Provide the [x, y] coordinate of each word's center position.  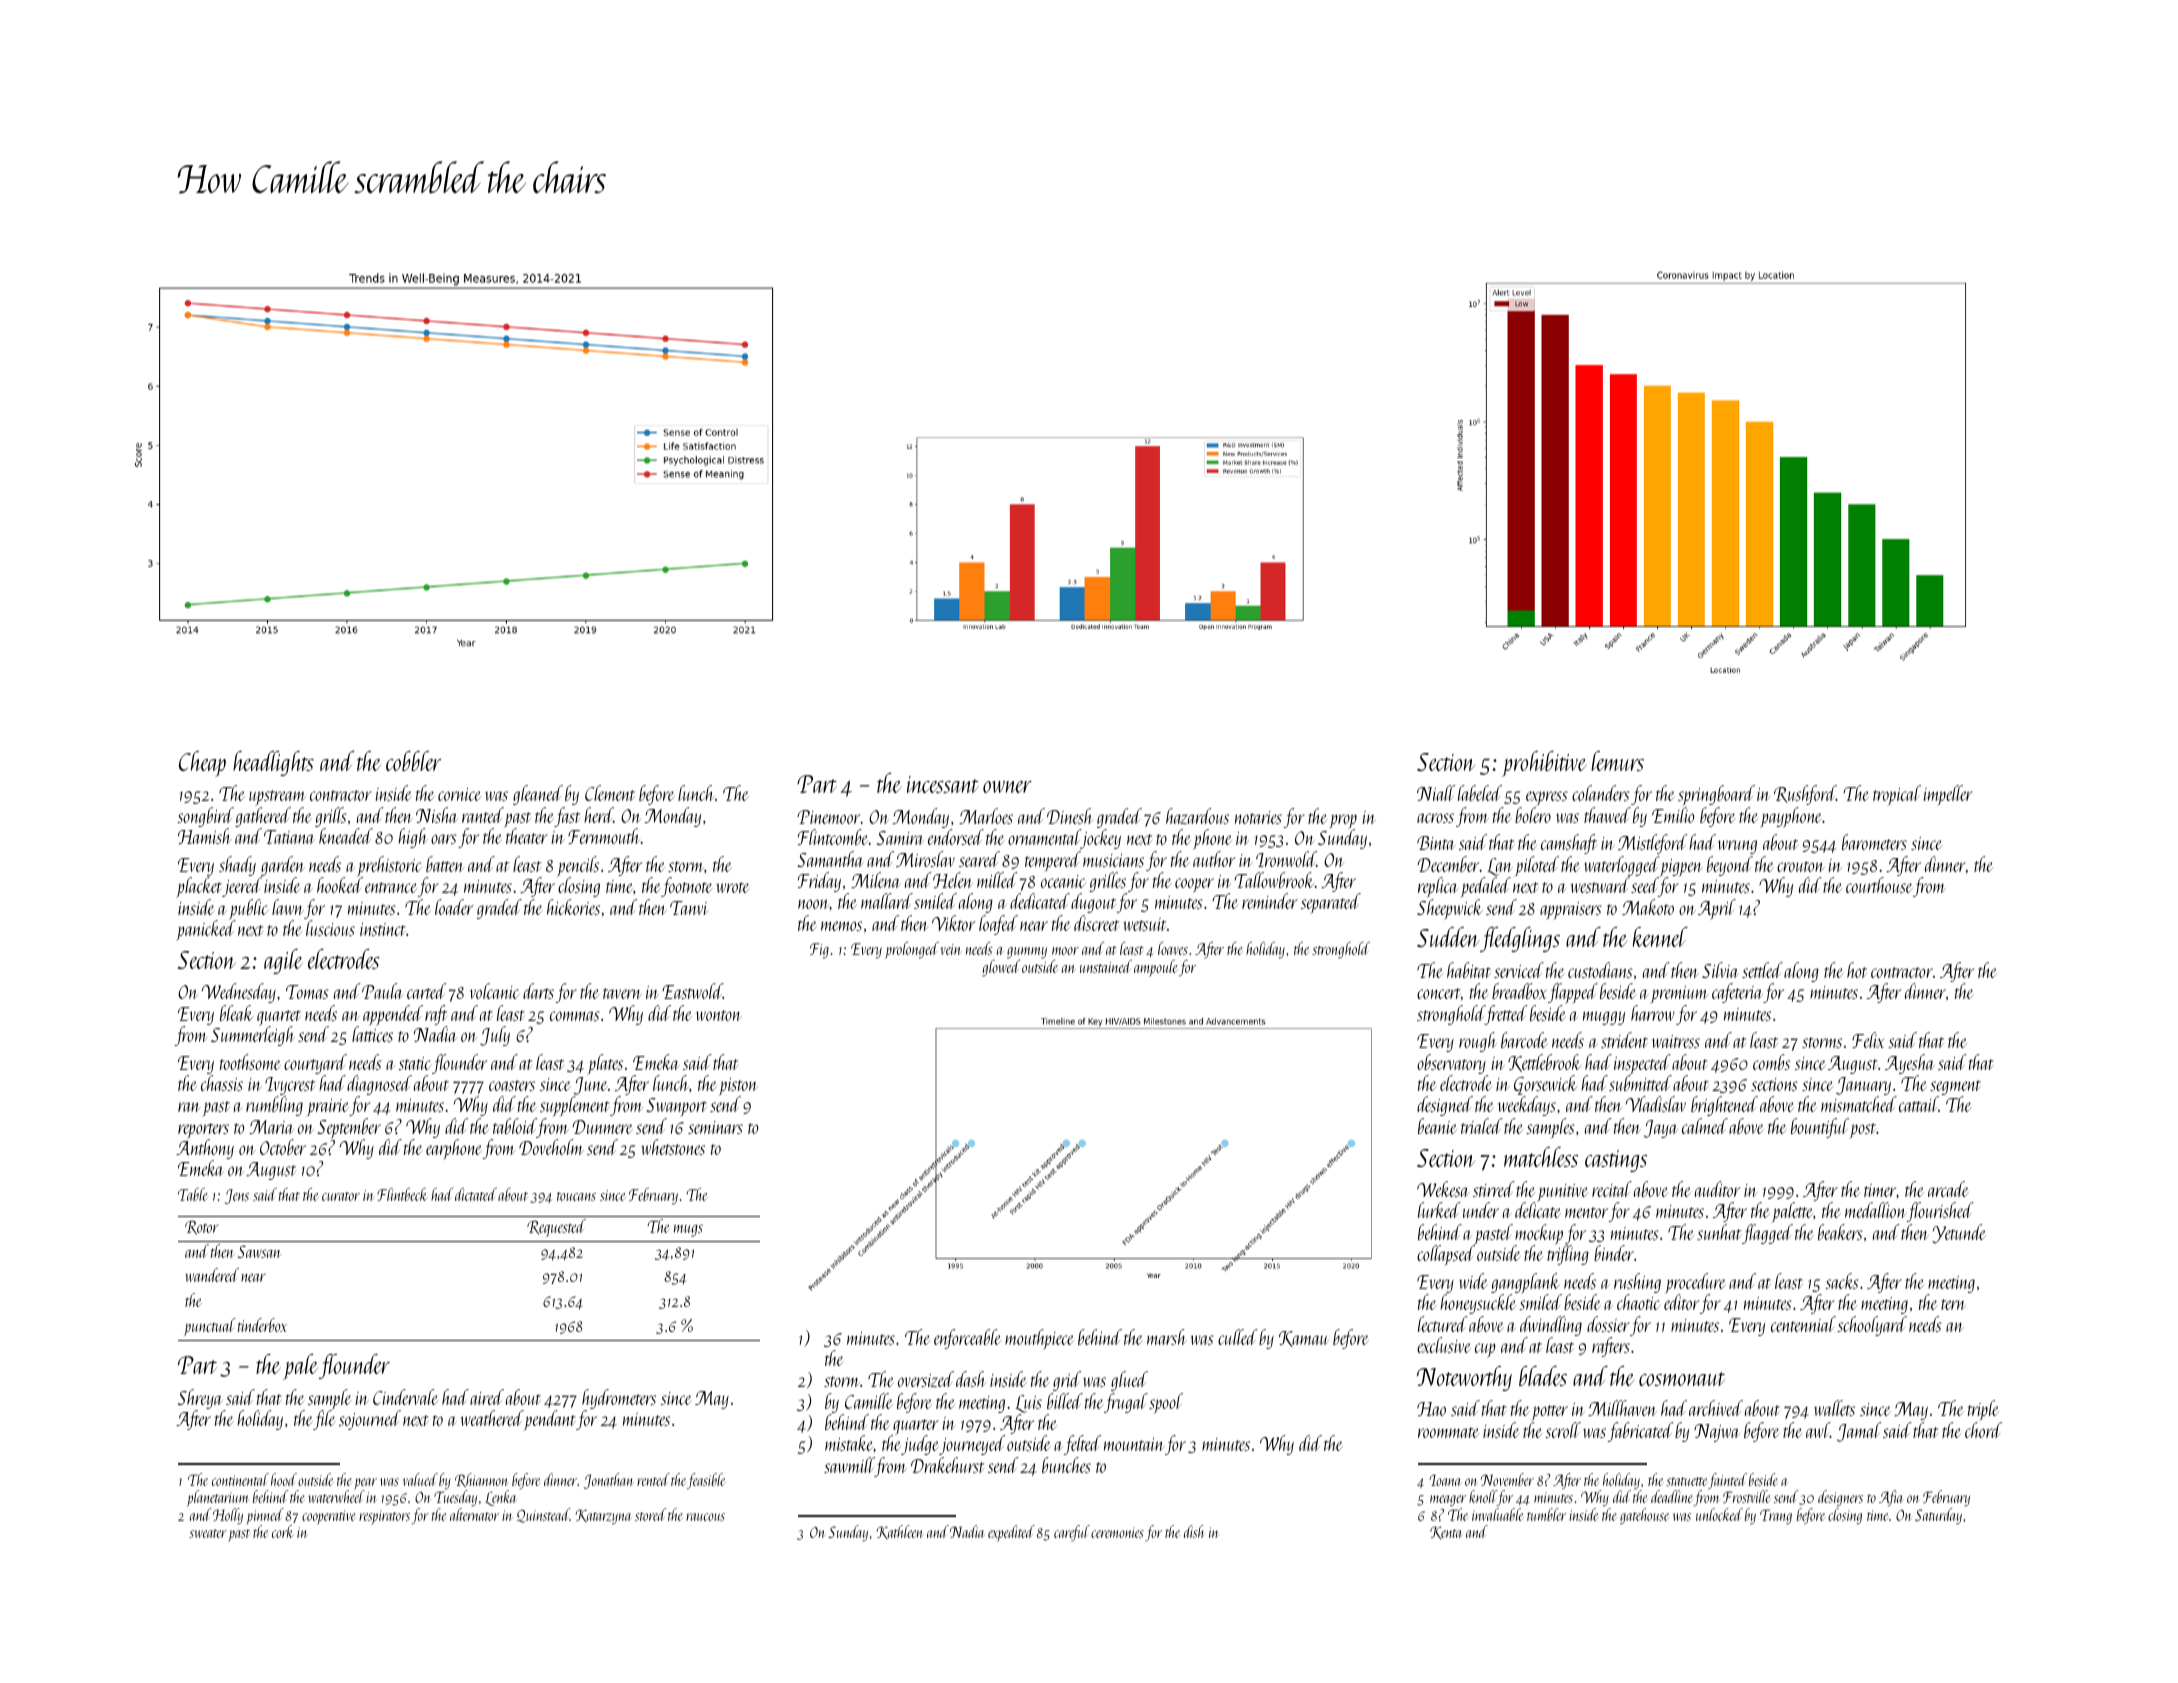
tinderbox [262, 1325]
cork [282, 1531]
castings [1616, 1161]
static [414, 1063]
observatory [1451, 1064]
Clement [610, 793]
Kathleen [900, 1532]
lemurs [1617, 761]
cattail [1919, 1104]
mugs [688, 1230]
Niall [1436, 793]
